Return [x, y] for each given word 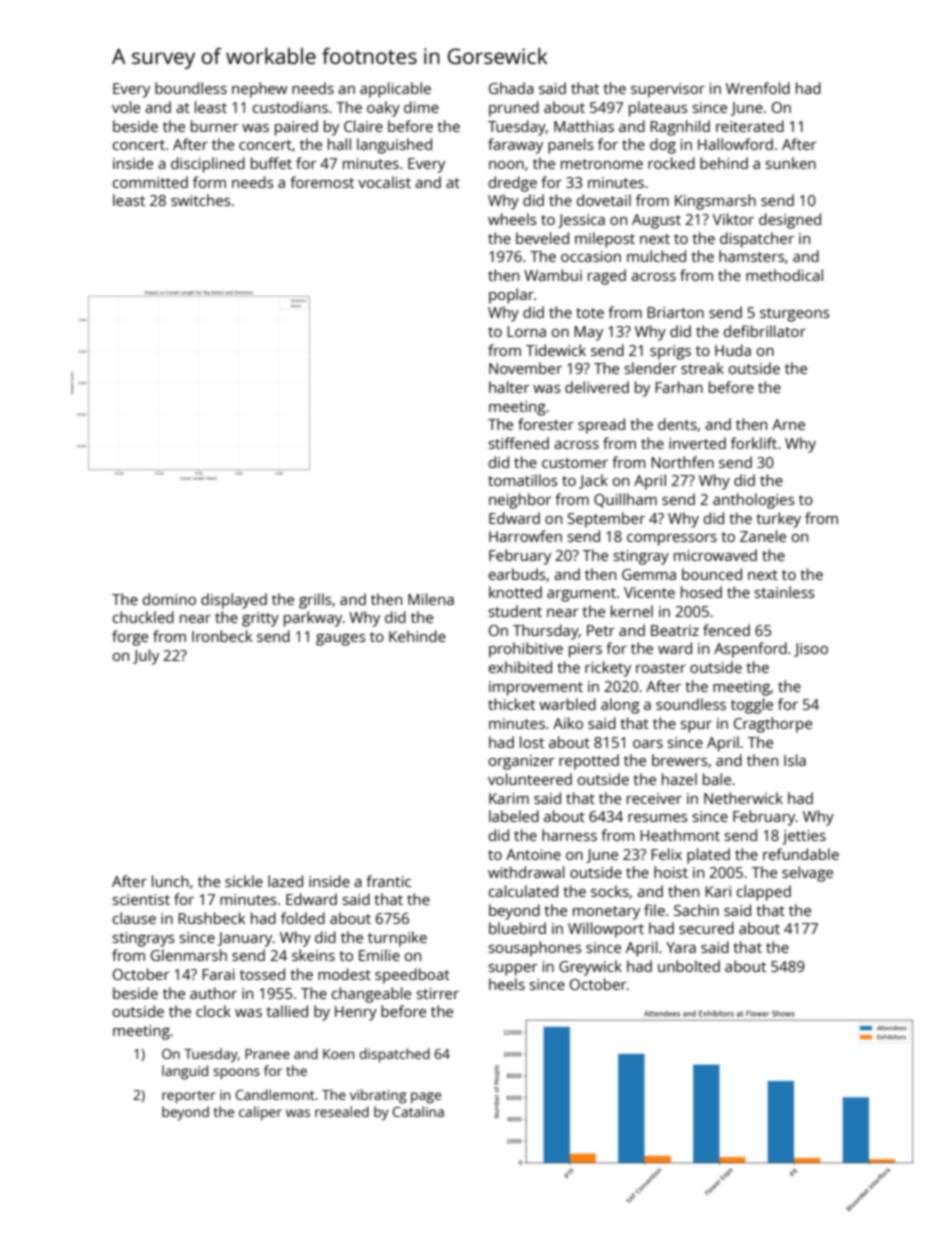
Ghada [511, 88]
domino [169, 599]
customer [575, 463]
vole [126, 107]
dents [677, 424]
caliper [260, 1113]
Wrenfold [758, 88]
